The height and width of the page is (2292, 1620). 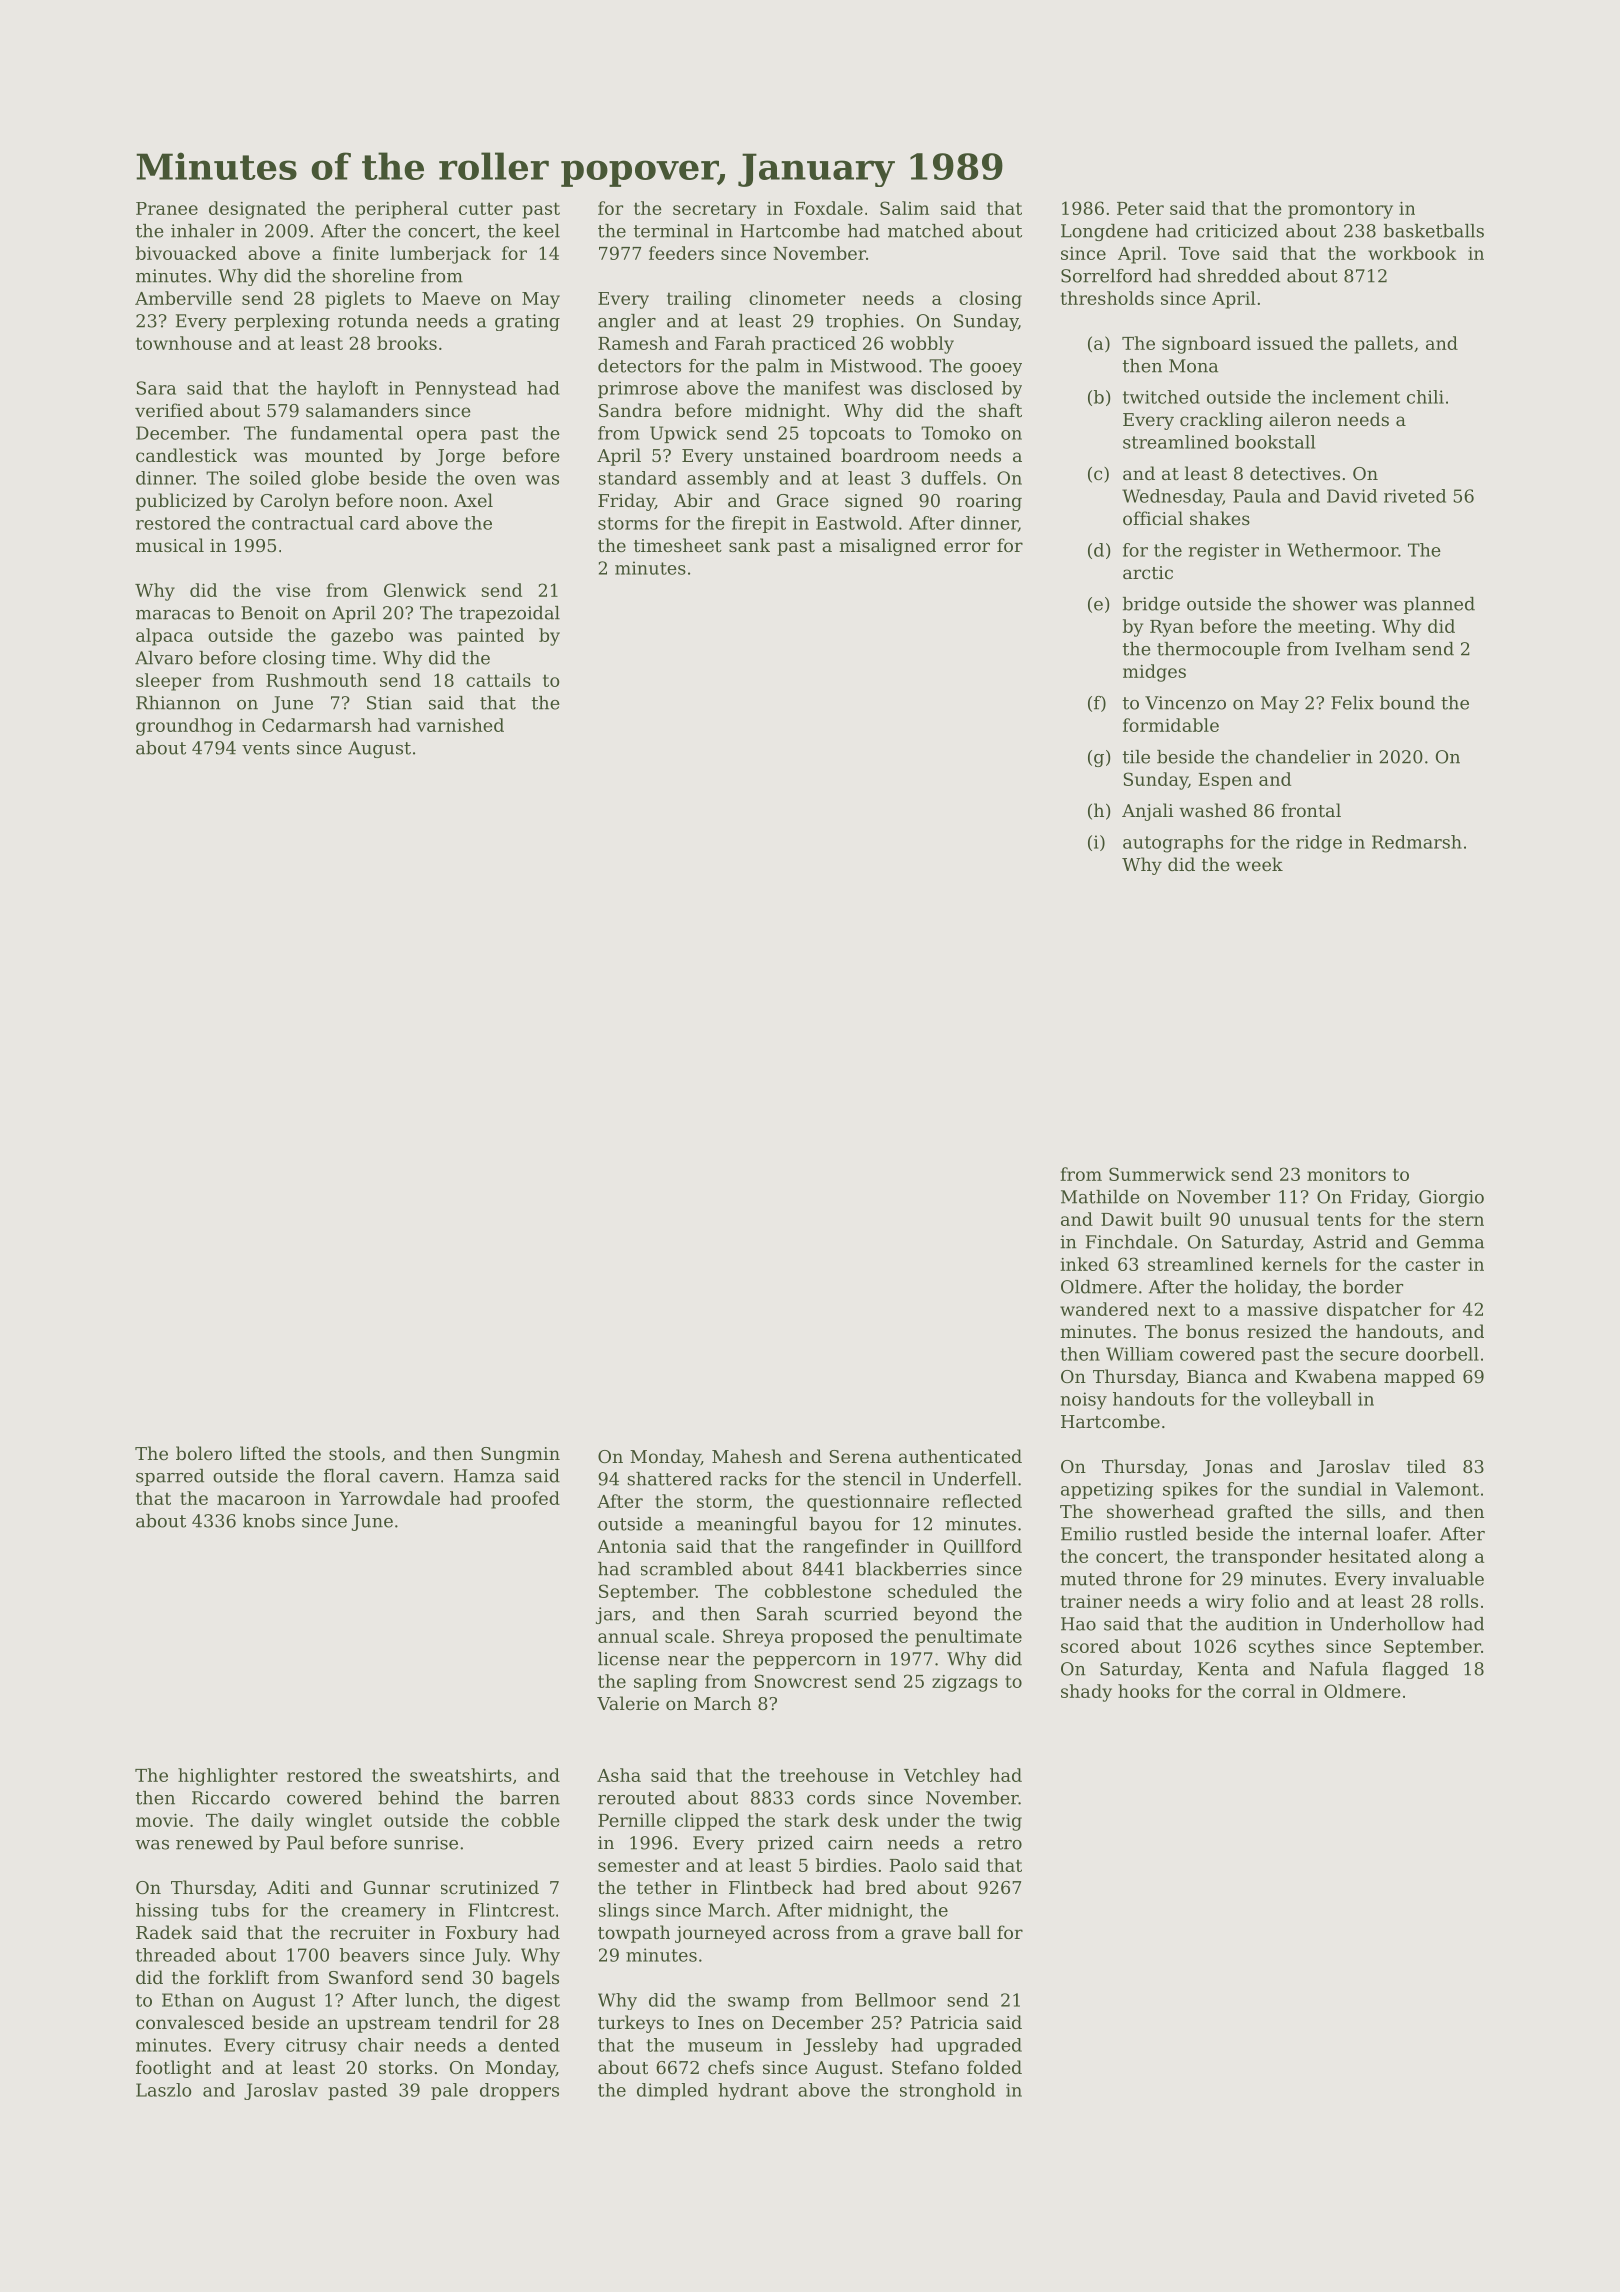 I want to click on lumberjack, so click(x=440, y=255).
